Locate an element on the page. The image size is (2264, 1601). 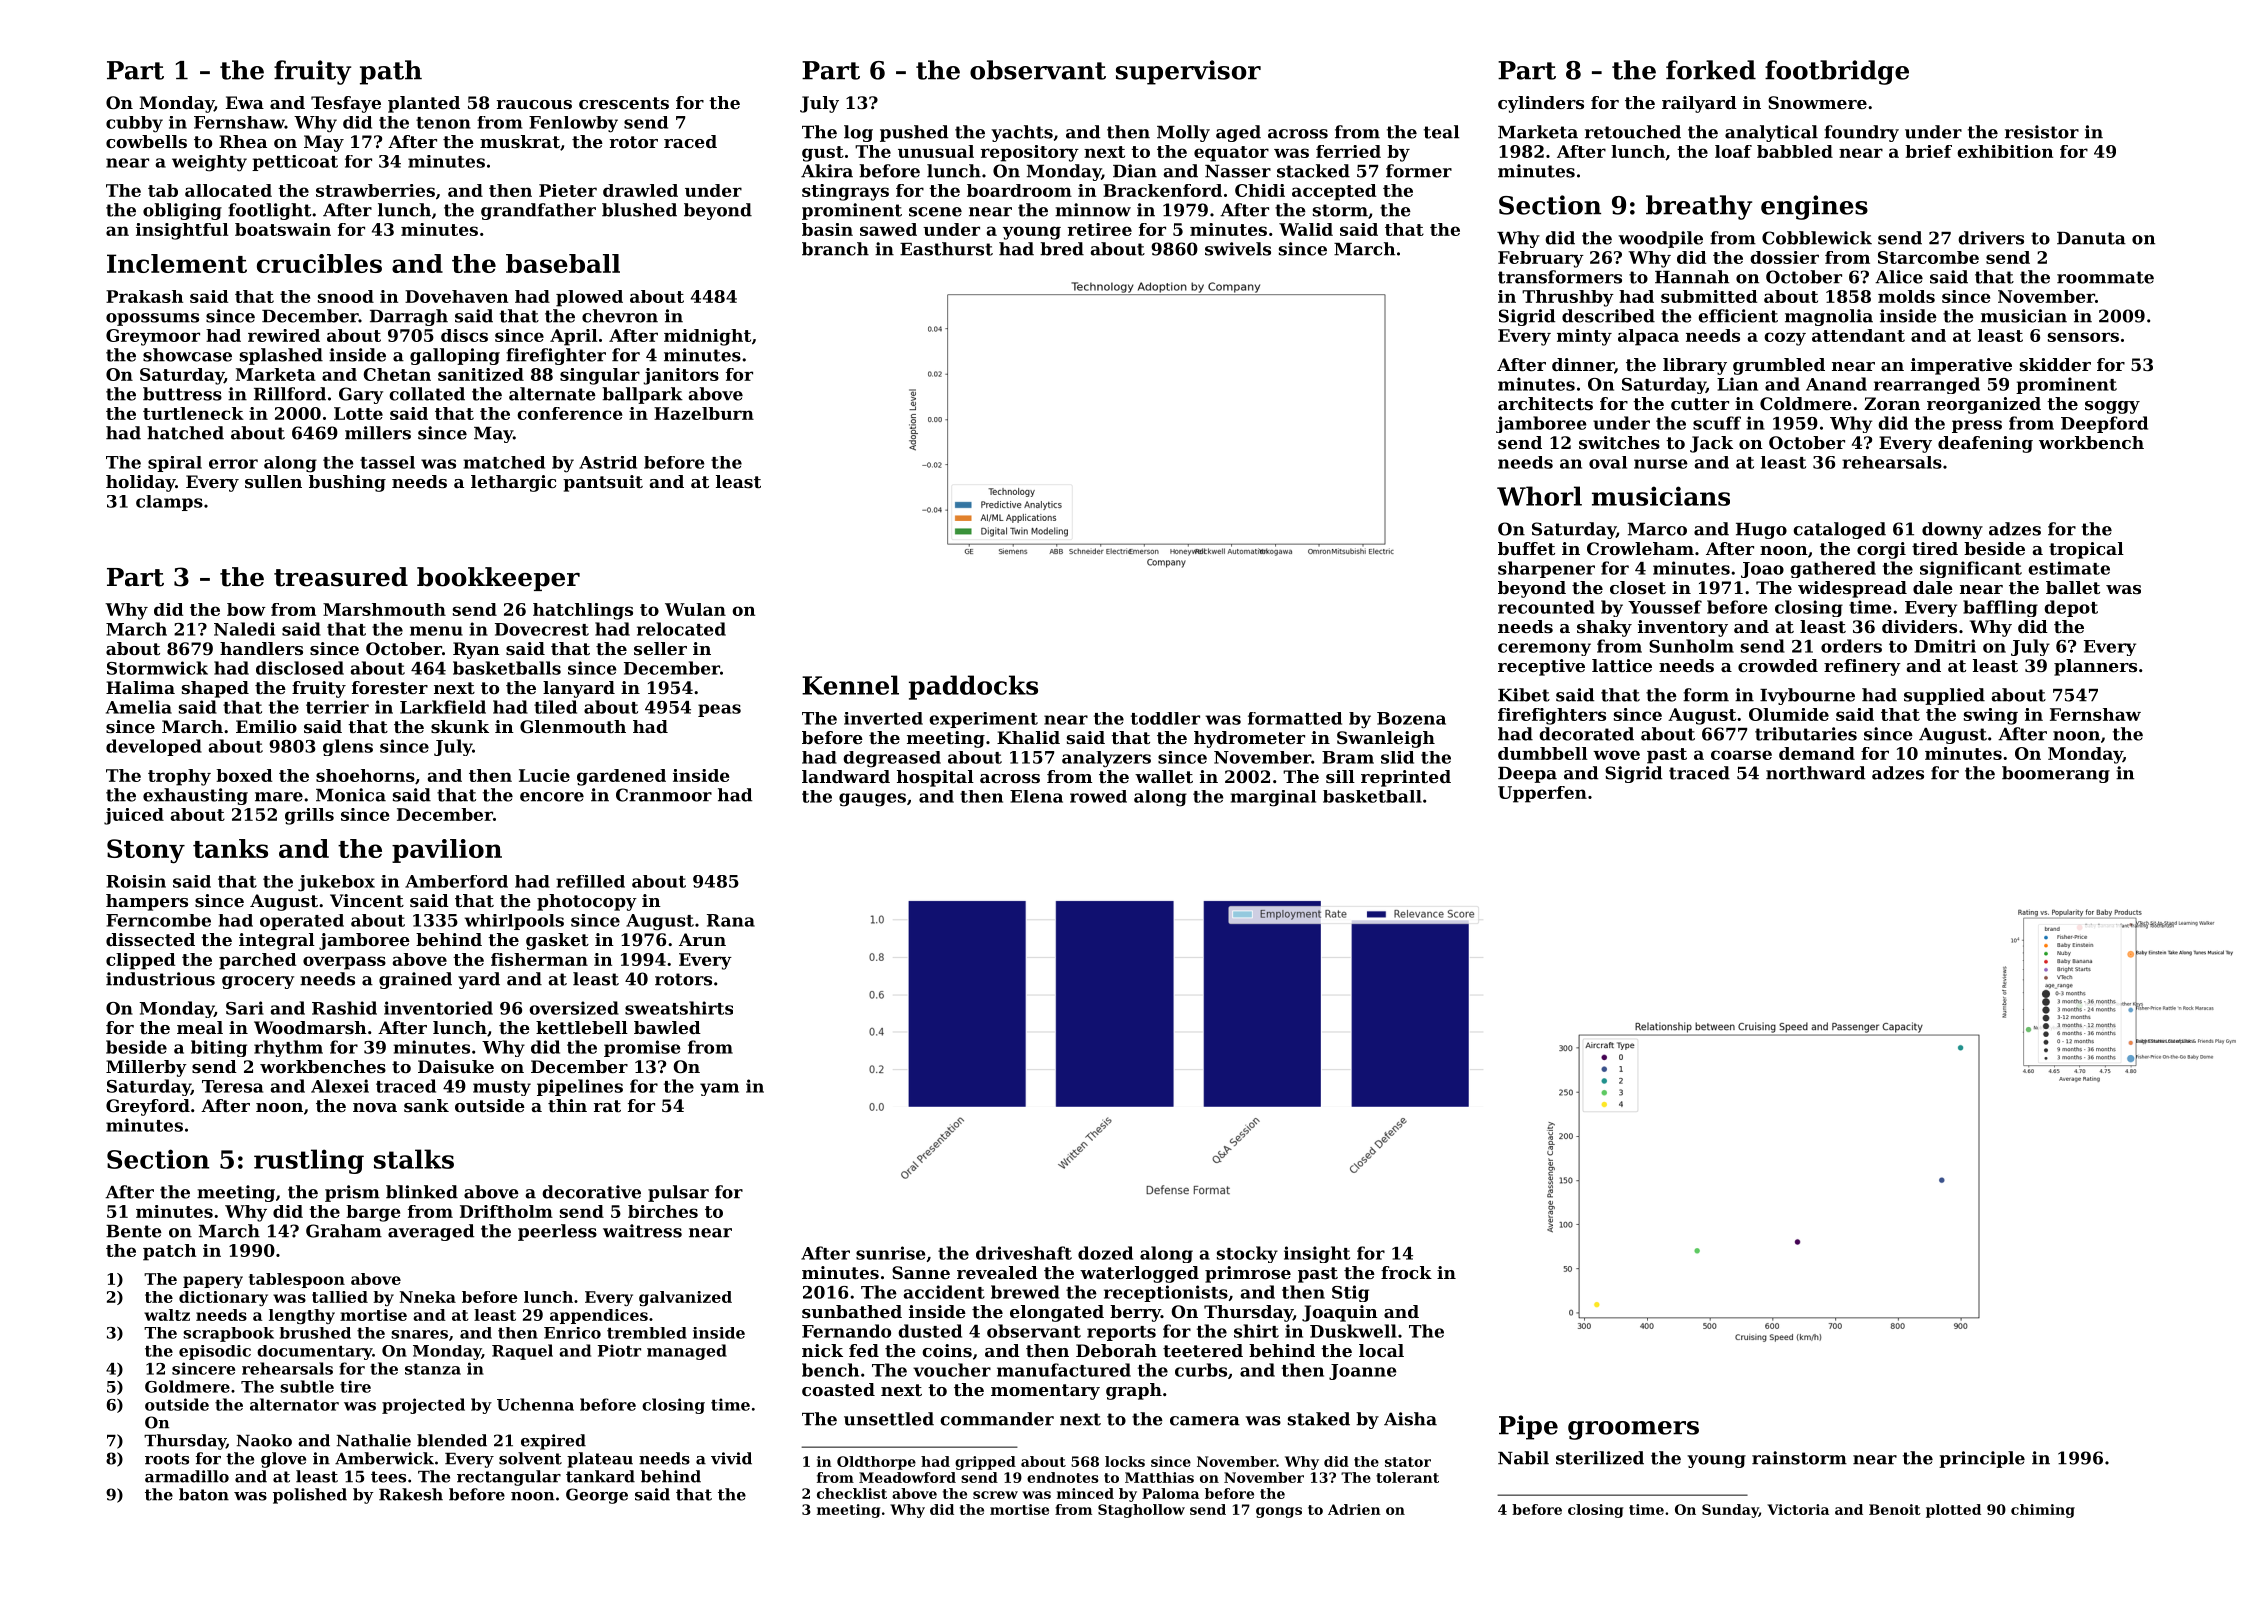
principle is located at coordinates (1982, 1459).
